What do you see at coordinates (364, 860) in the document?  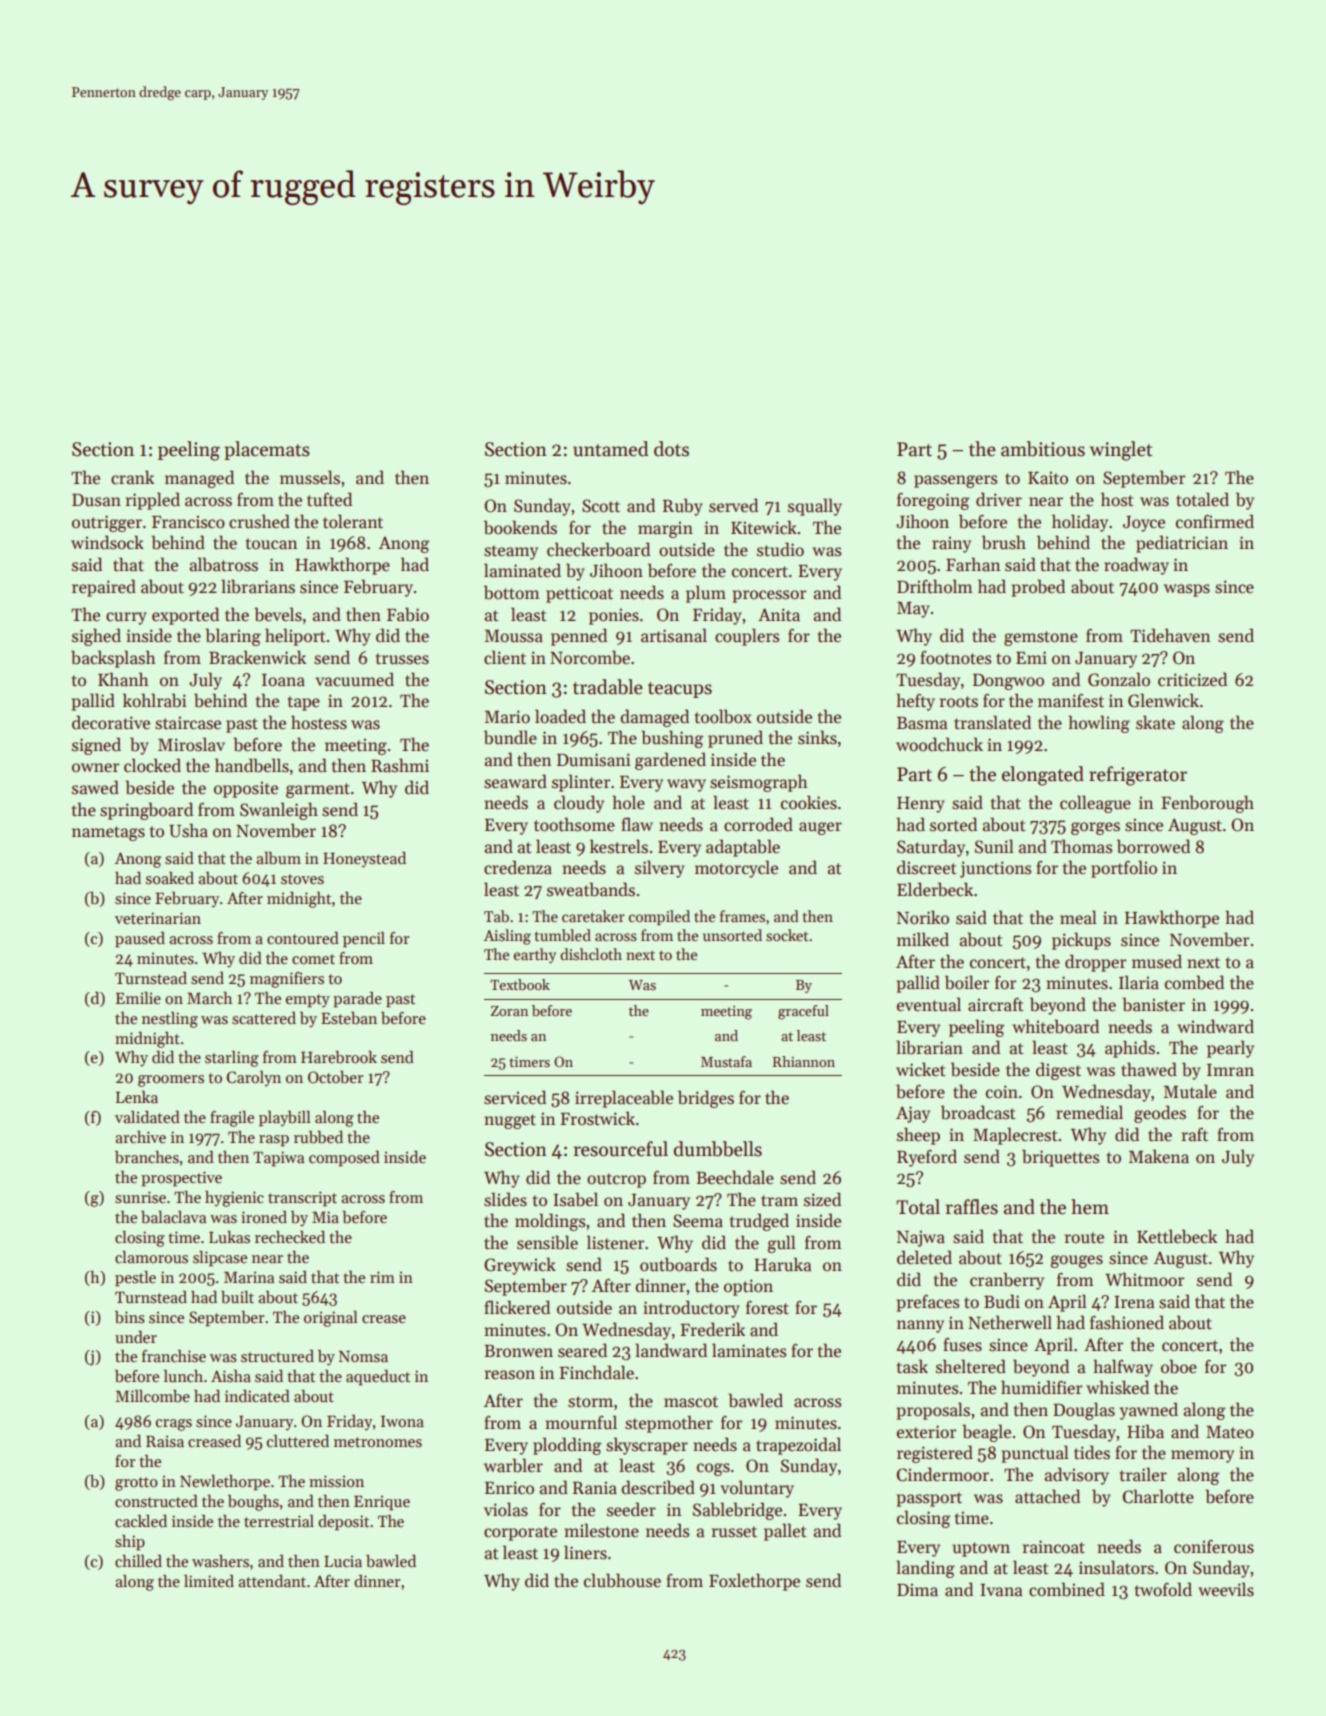 I see `Honeystead` at bounding box center [364, 860].
